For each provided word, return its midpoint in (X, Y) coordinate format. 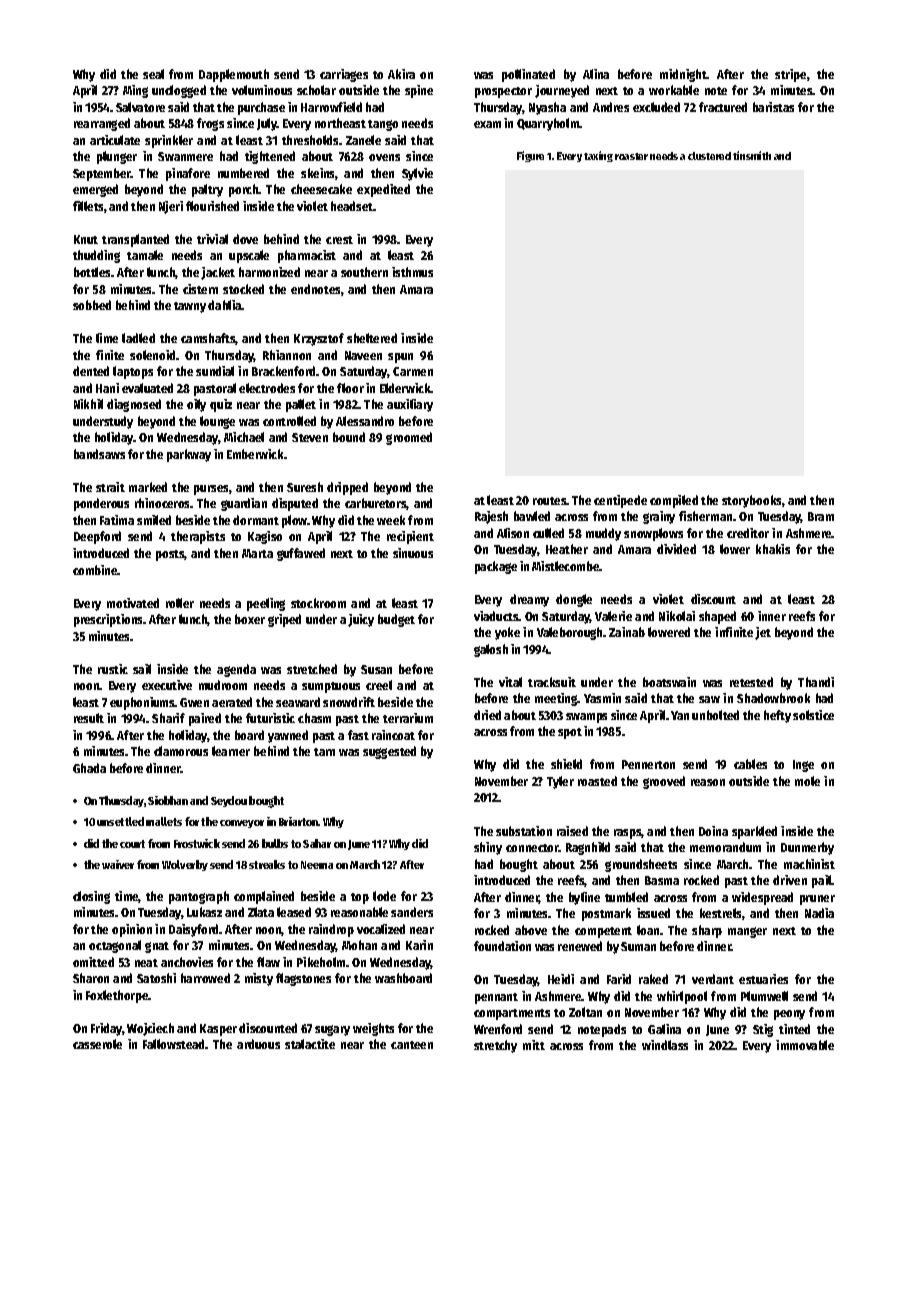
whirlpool (682, 997)
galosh (491, 650)
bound (349, 437)
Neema (317, 865)
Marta (257, 553)
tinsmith (752, 155)
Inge (803, 766)
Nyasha (547, 108)
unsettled (120, 821)
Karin (419, 945)
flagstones (303, 979)
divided (676, 549)
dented (91, 371)
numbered (243, 173)
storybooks (751, 501)
